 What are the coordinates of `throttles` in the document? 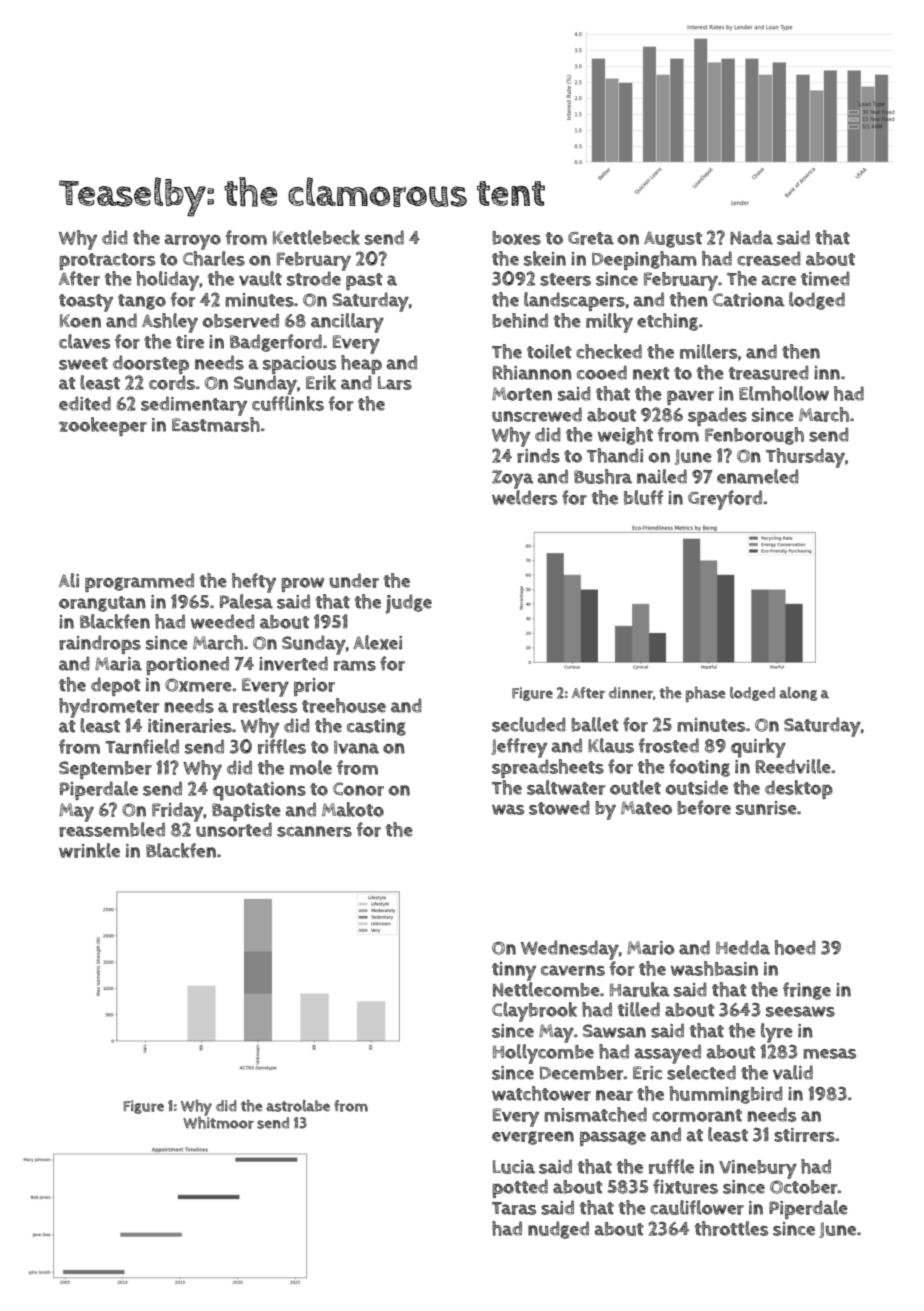 It's located at (731, 1228).
